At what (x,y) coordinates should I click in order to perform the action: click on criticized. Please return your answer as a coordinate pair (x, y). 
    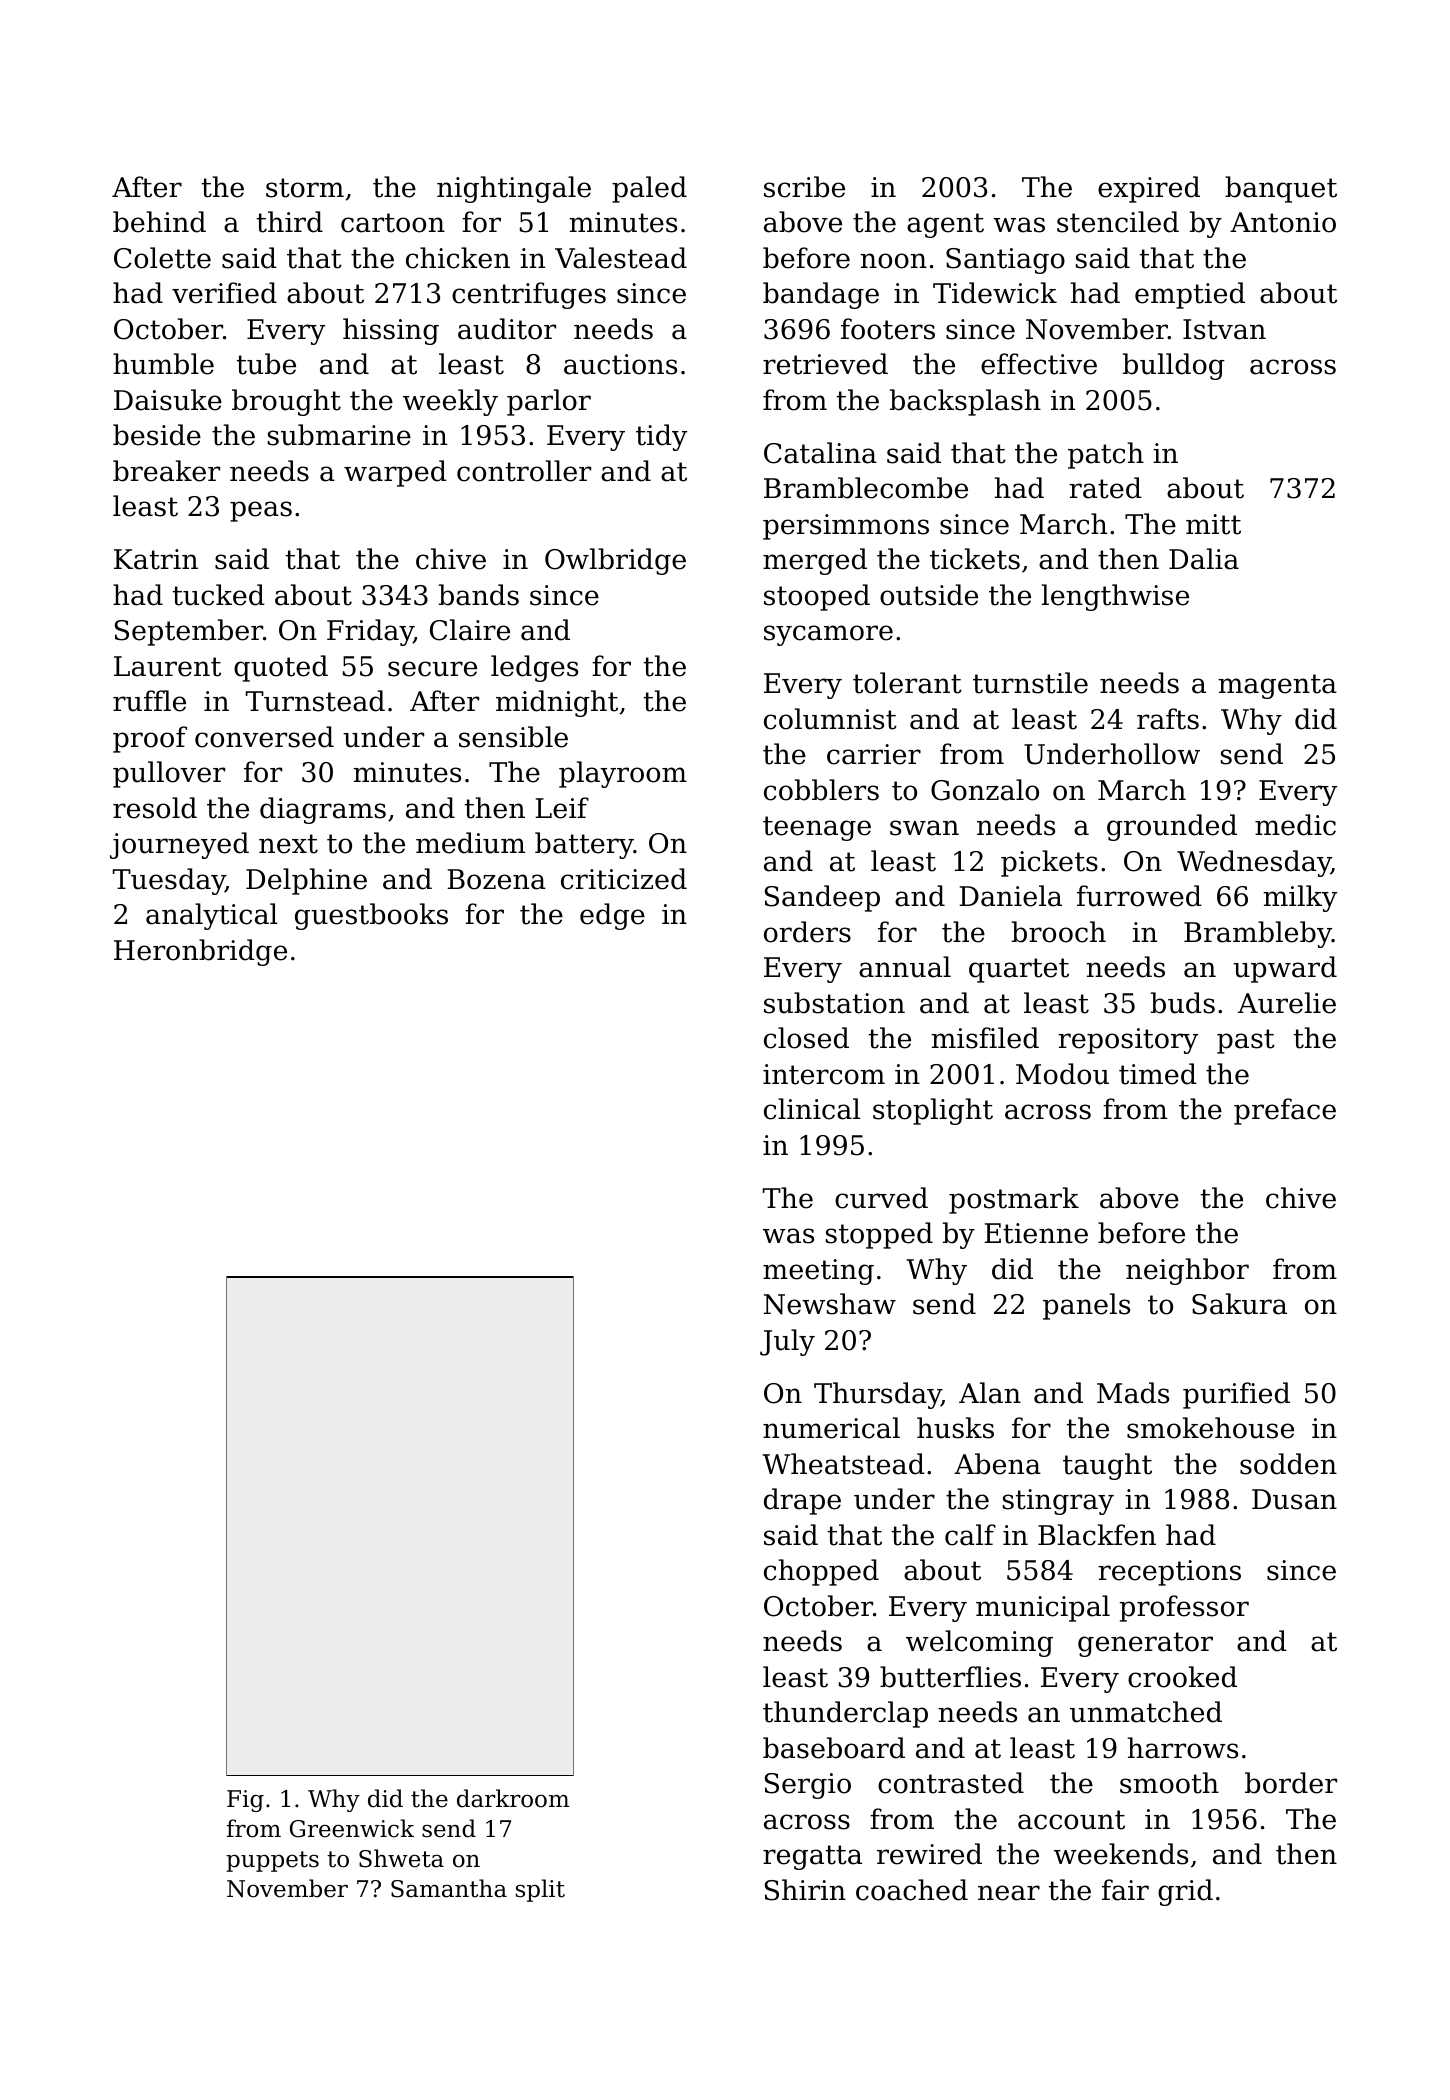
    Looking at the image, I should click on (624, 879).
